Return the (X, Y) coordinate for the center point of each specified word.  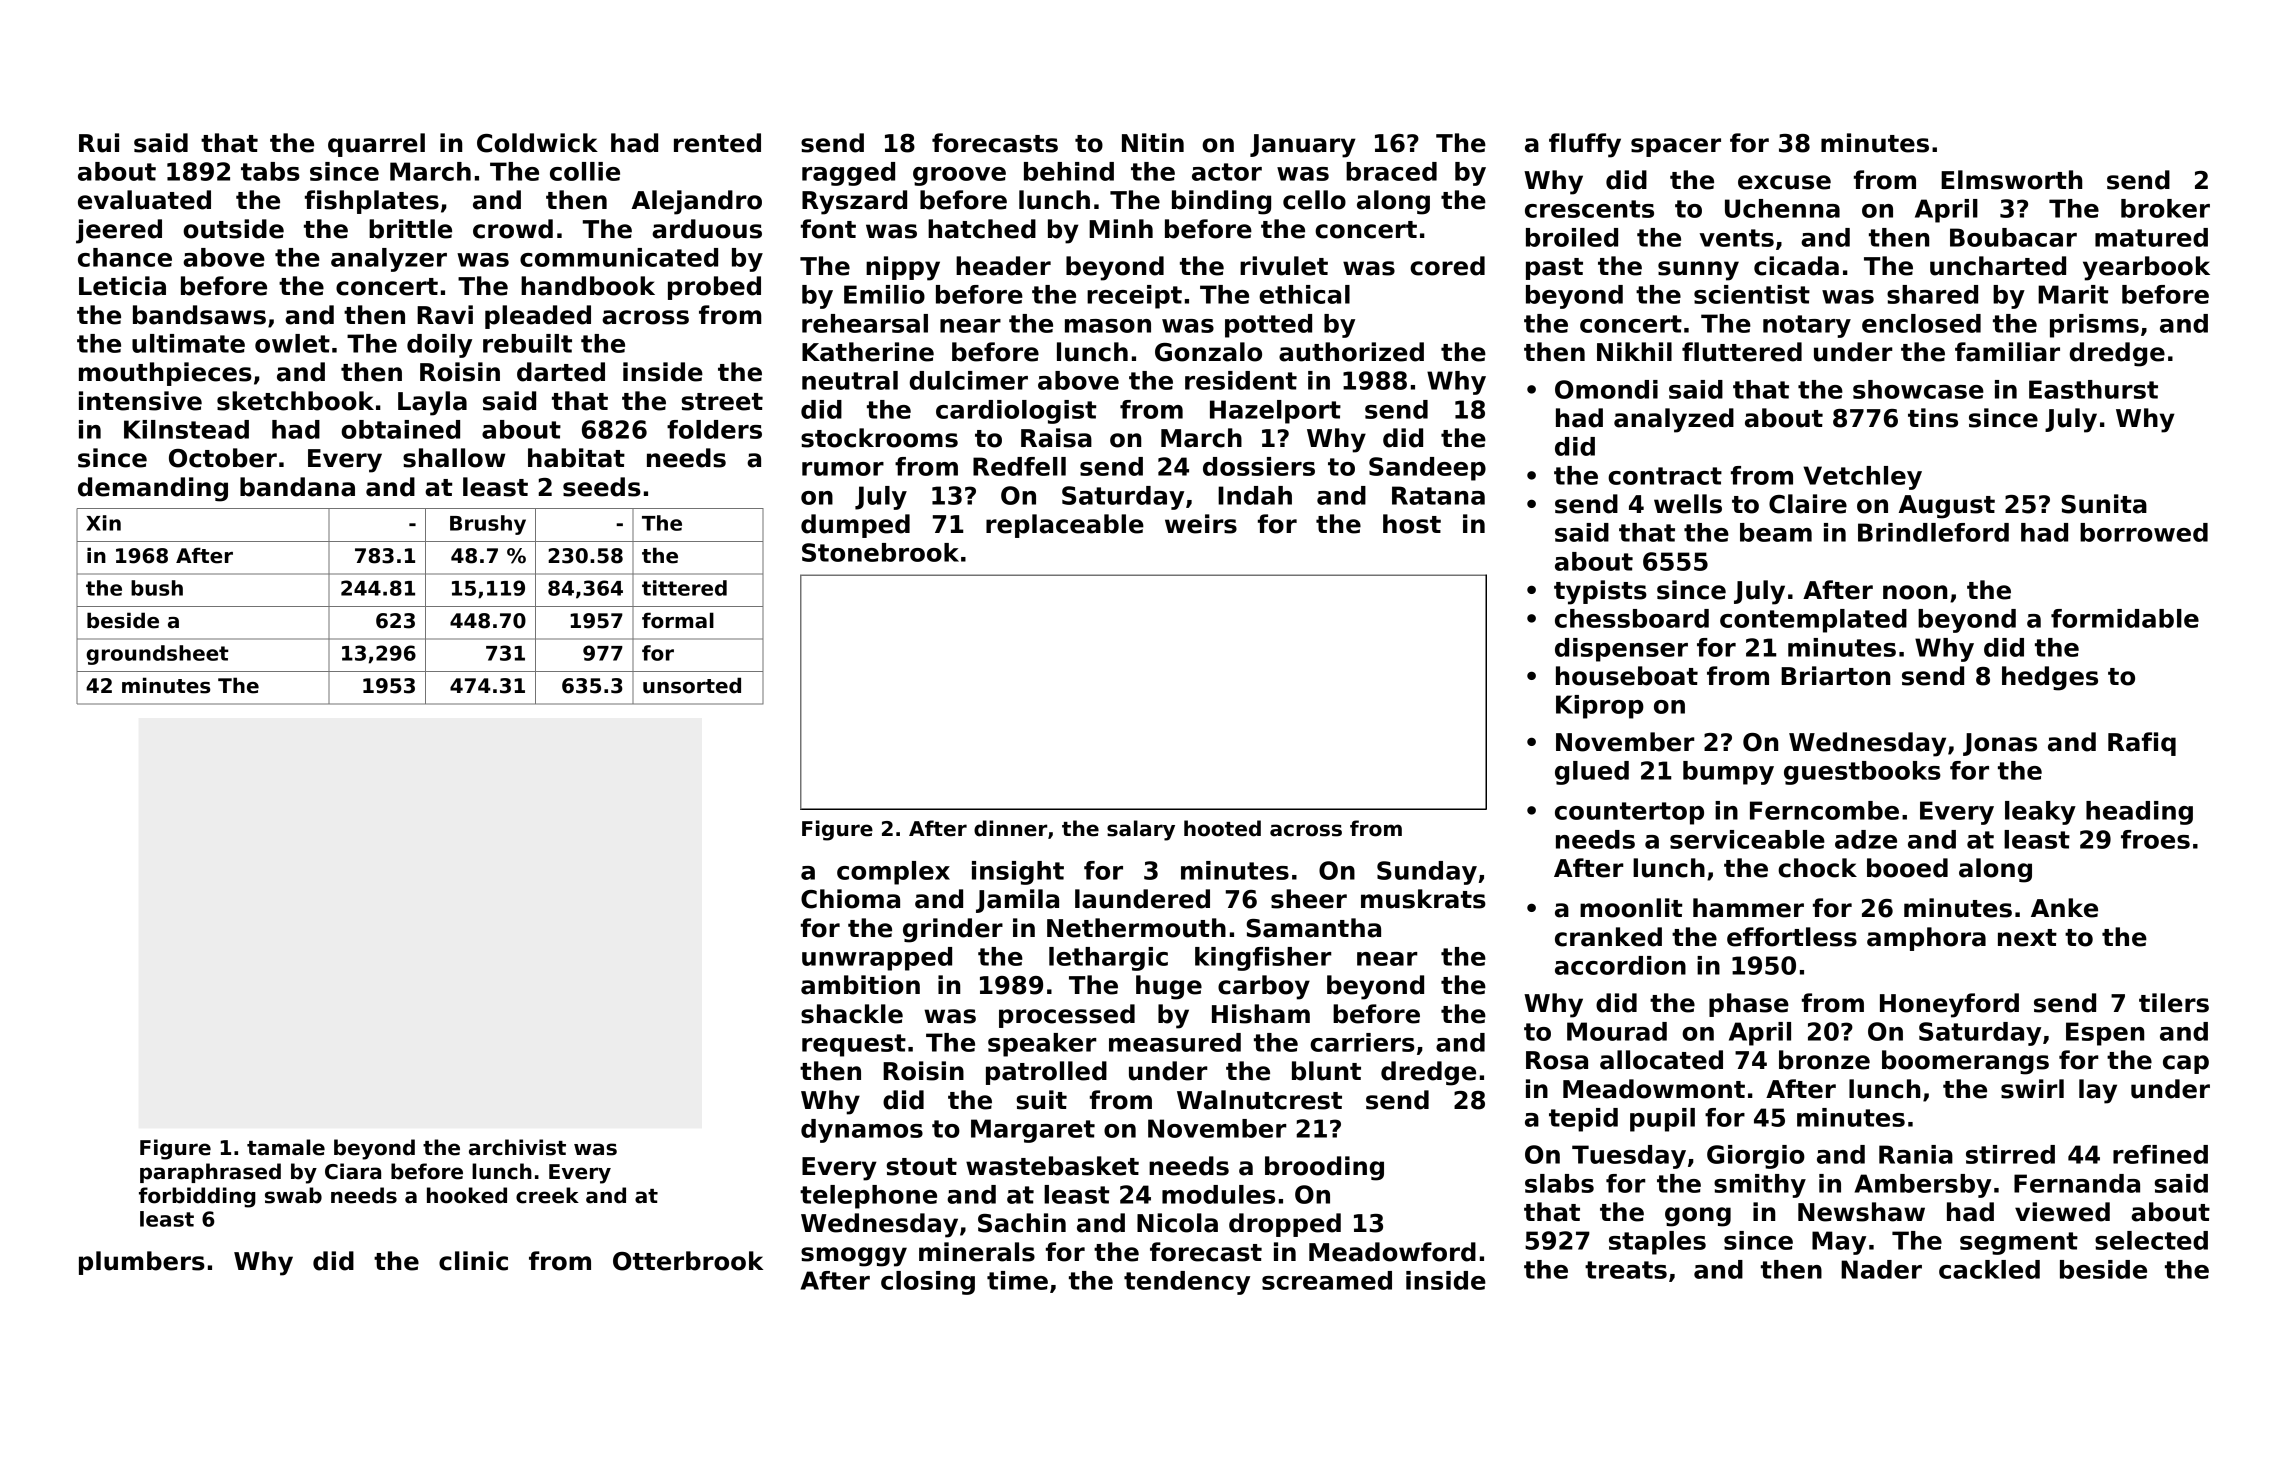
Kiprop (1600, 707)
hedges (2050, 678)
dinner (1010, 828)
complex (893, 873)
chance (125, 257)
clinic (473, 1261)
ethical (1304, 294)
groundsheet (157, 655)
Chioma (850, 899)
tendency (1187, 1283)
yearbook (2146, 268)
